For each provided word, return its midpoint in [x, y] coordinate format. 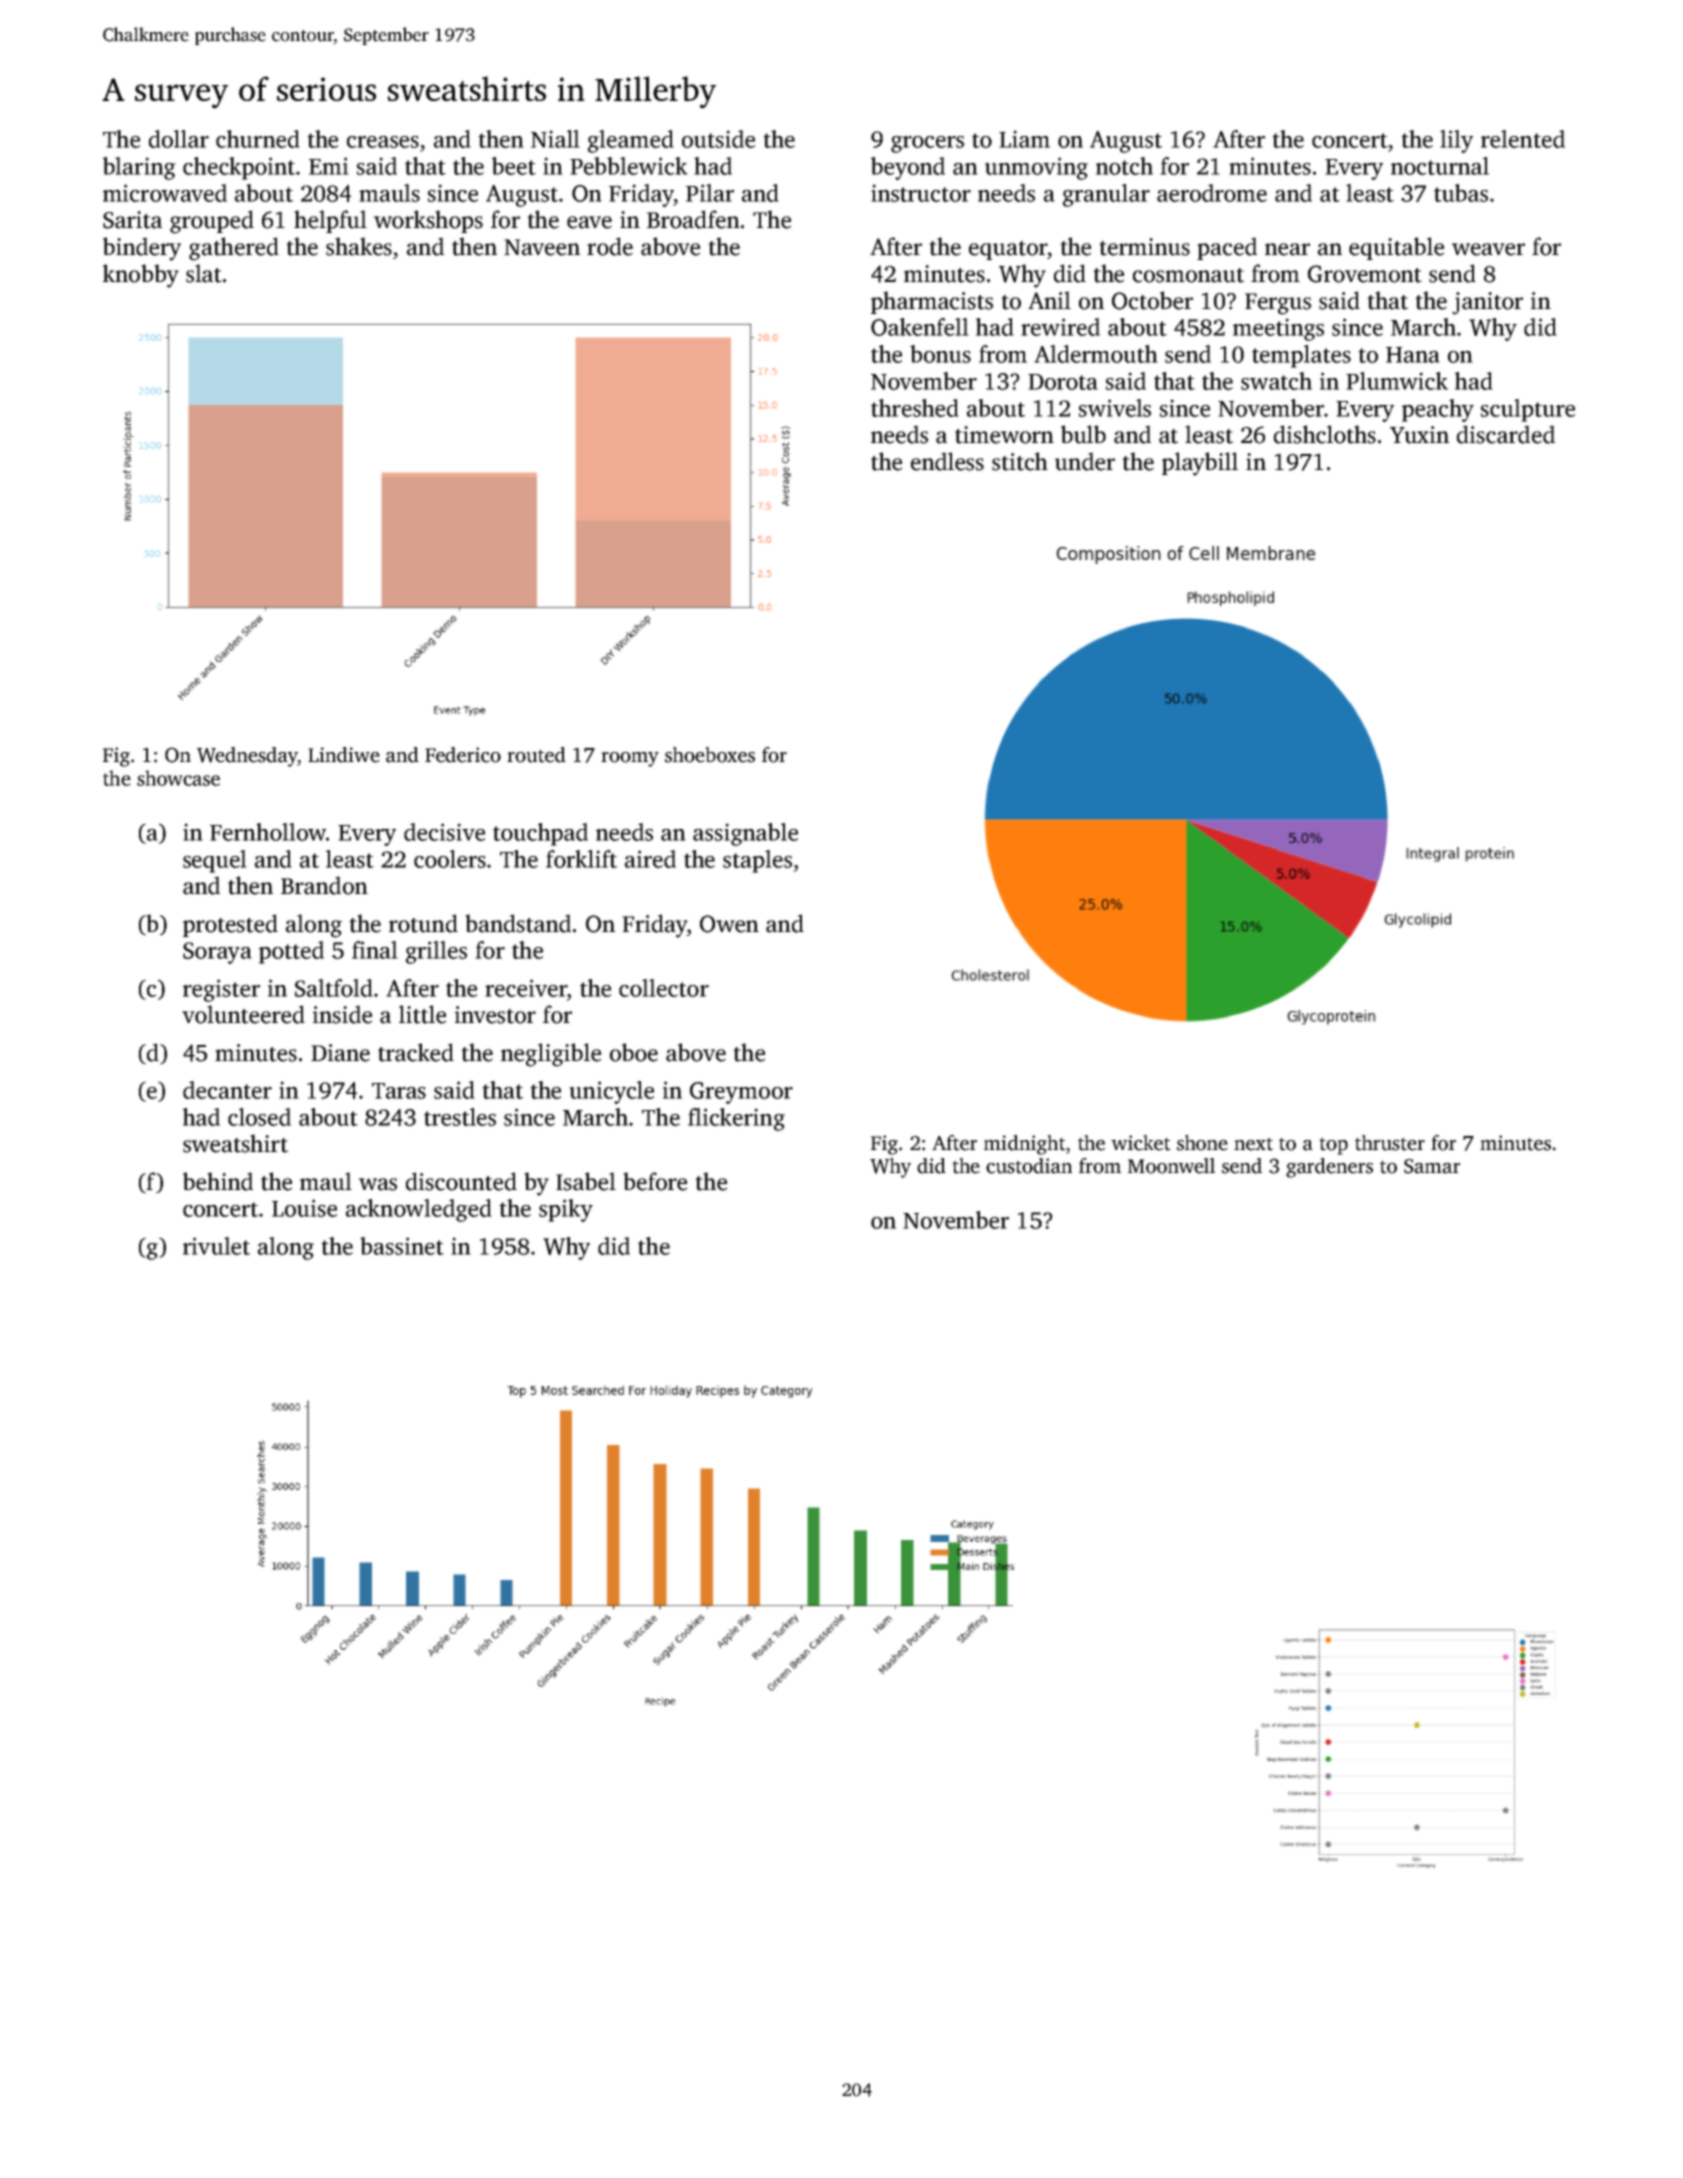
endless [947, 461]
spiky [566, 1210]
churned [258, 139]
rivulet [216, 1246]
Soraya [217, 953]
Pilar [710, 193]
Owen [729, 924]
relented [1523, 139]
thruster [1390, 1143]
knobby [141, 276]
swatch [1276, 381]
